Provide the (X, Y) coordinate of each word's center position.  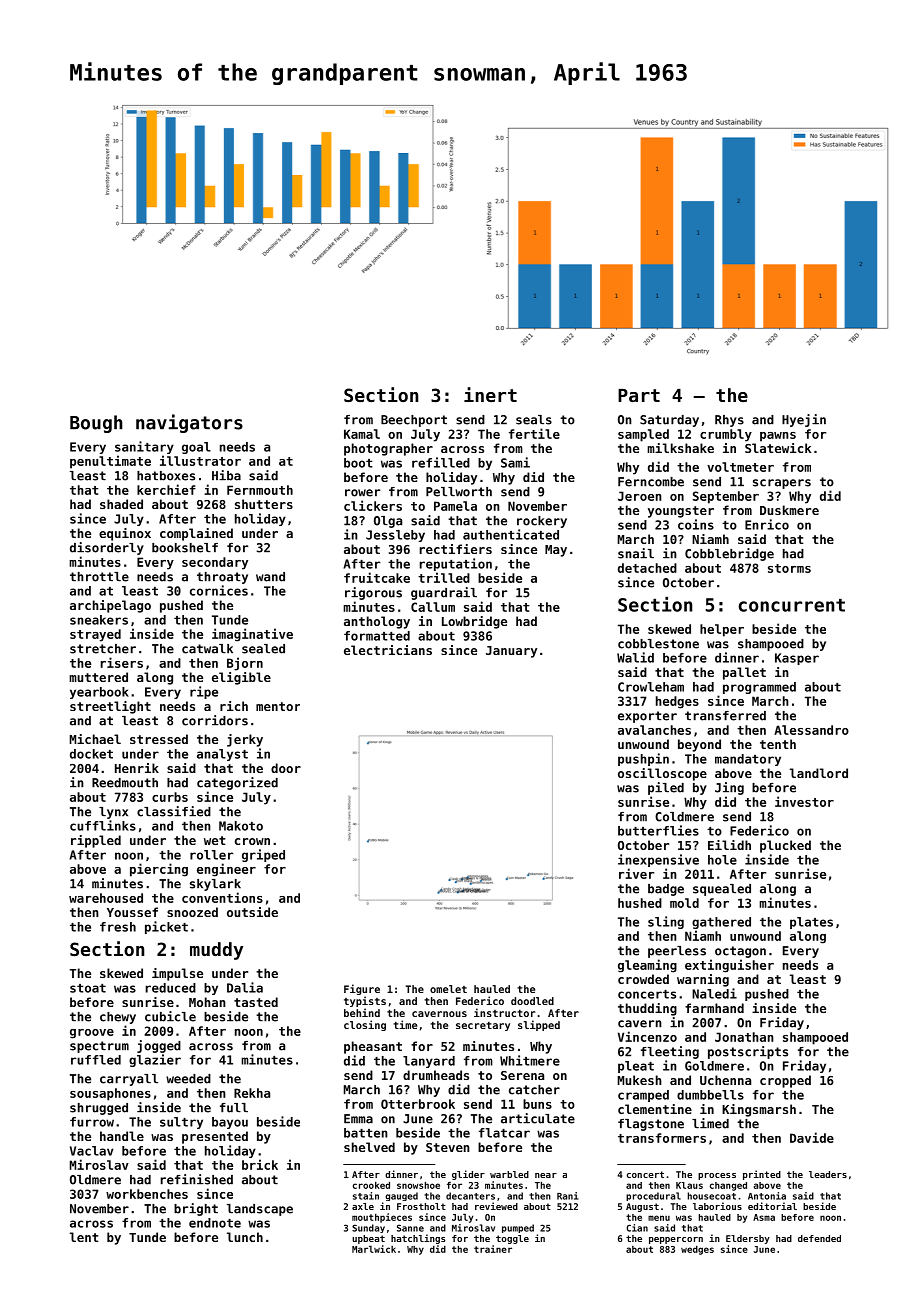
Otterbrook (418, 1104)
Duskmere (789, 510)
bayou (230, 1123)
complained (196, 534)
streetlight (110, 707)
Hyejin (804, 420)
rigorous (373, 593)
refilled (441, 462)
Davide (812, 1137)
